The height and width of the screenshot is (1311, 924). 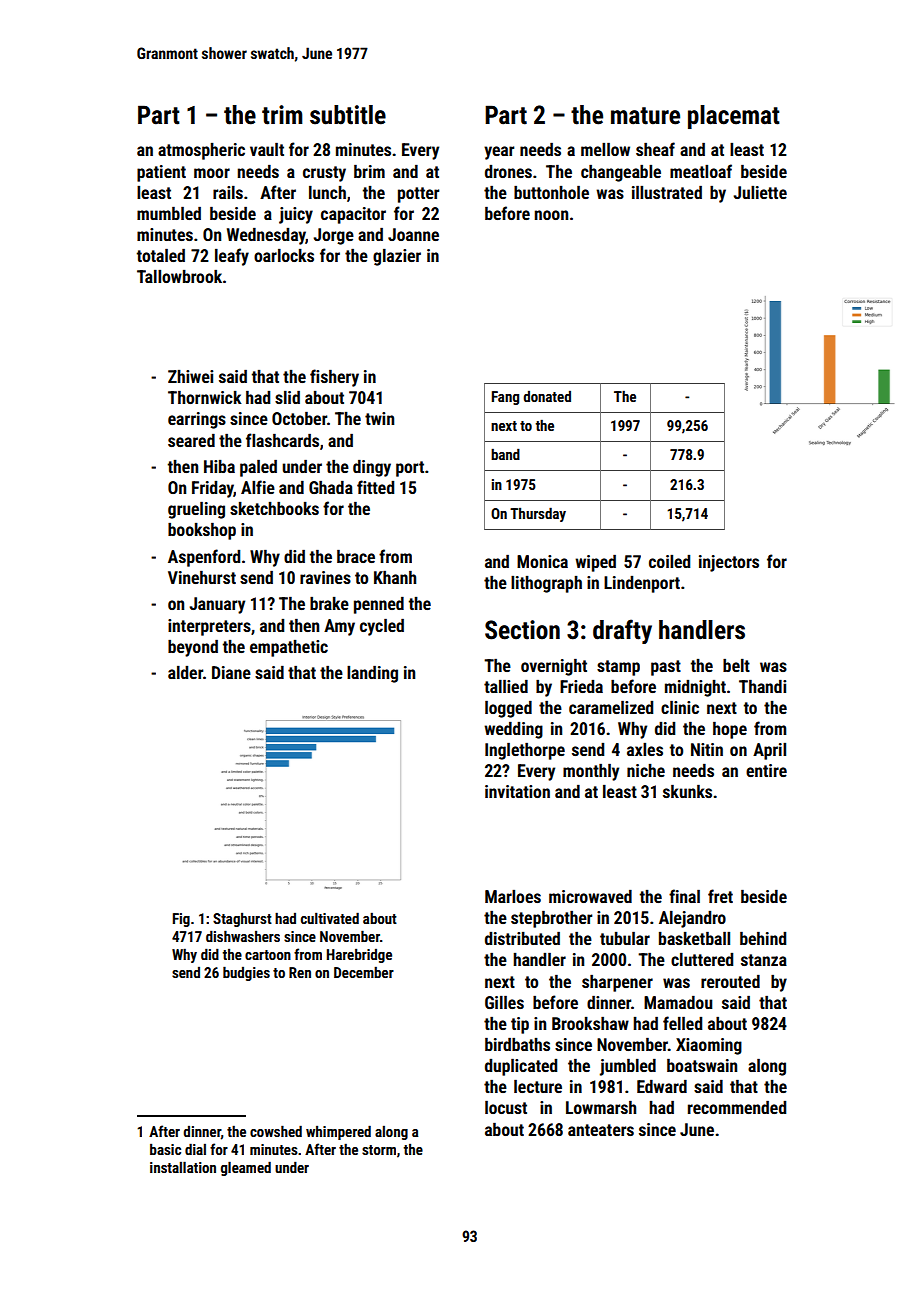 What do you see at coordinates (766, 770) in the screenshot?
I see `entire` at bounding box center [766, 770].
